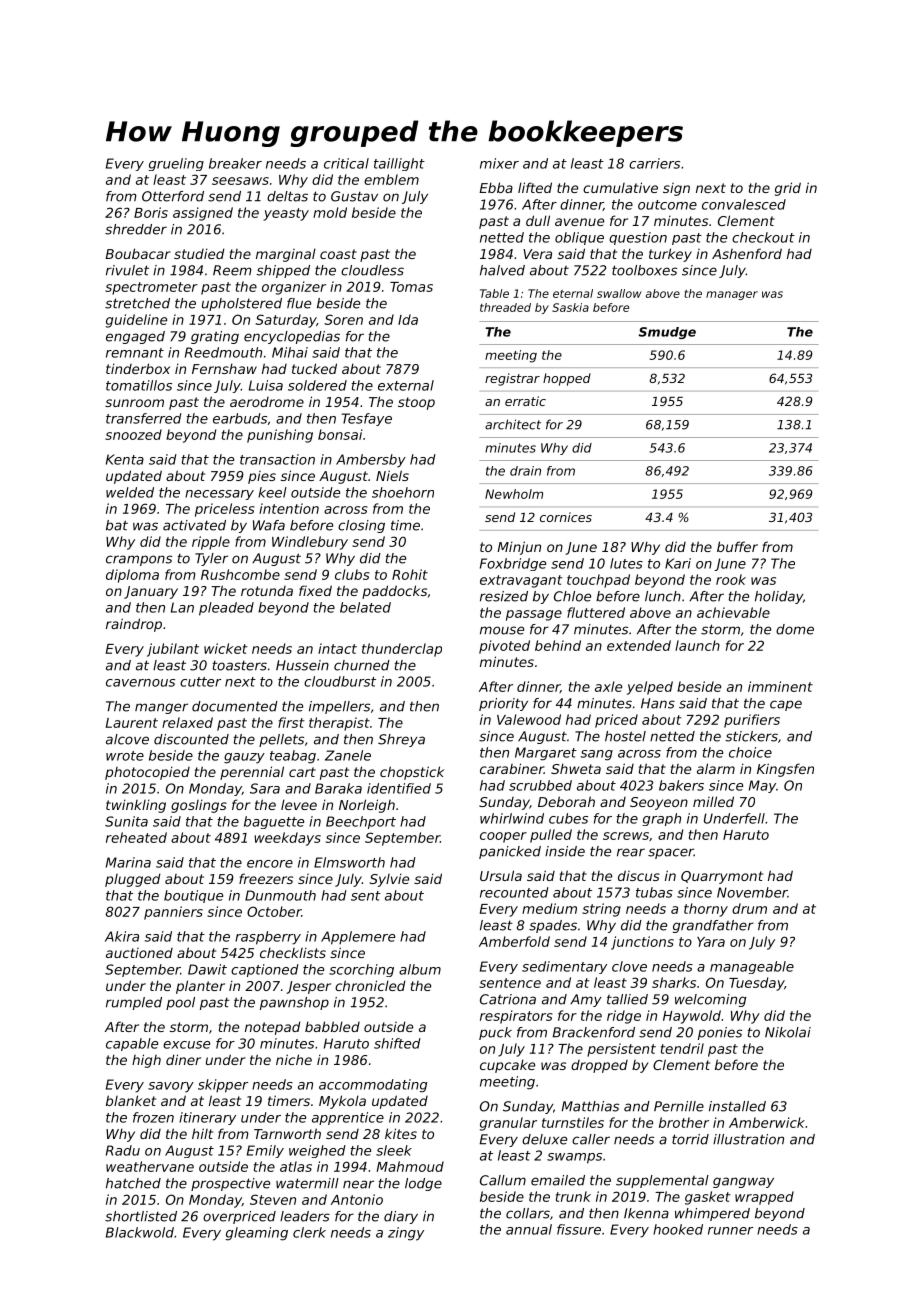  I want to click on lutes, so click(626, 563).
